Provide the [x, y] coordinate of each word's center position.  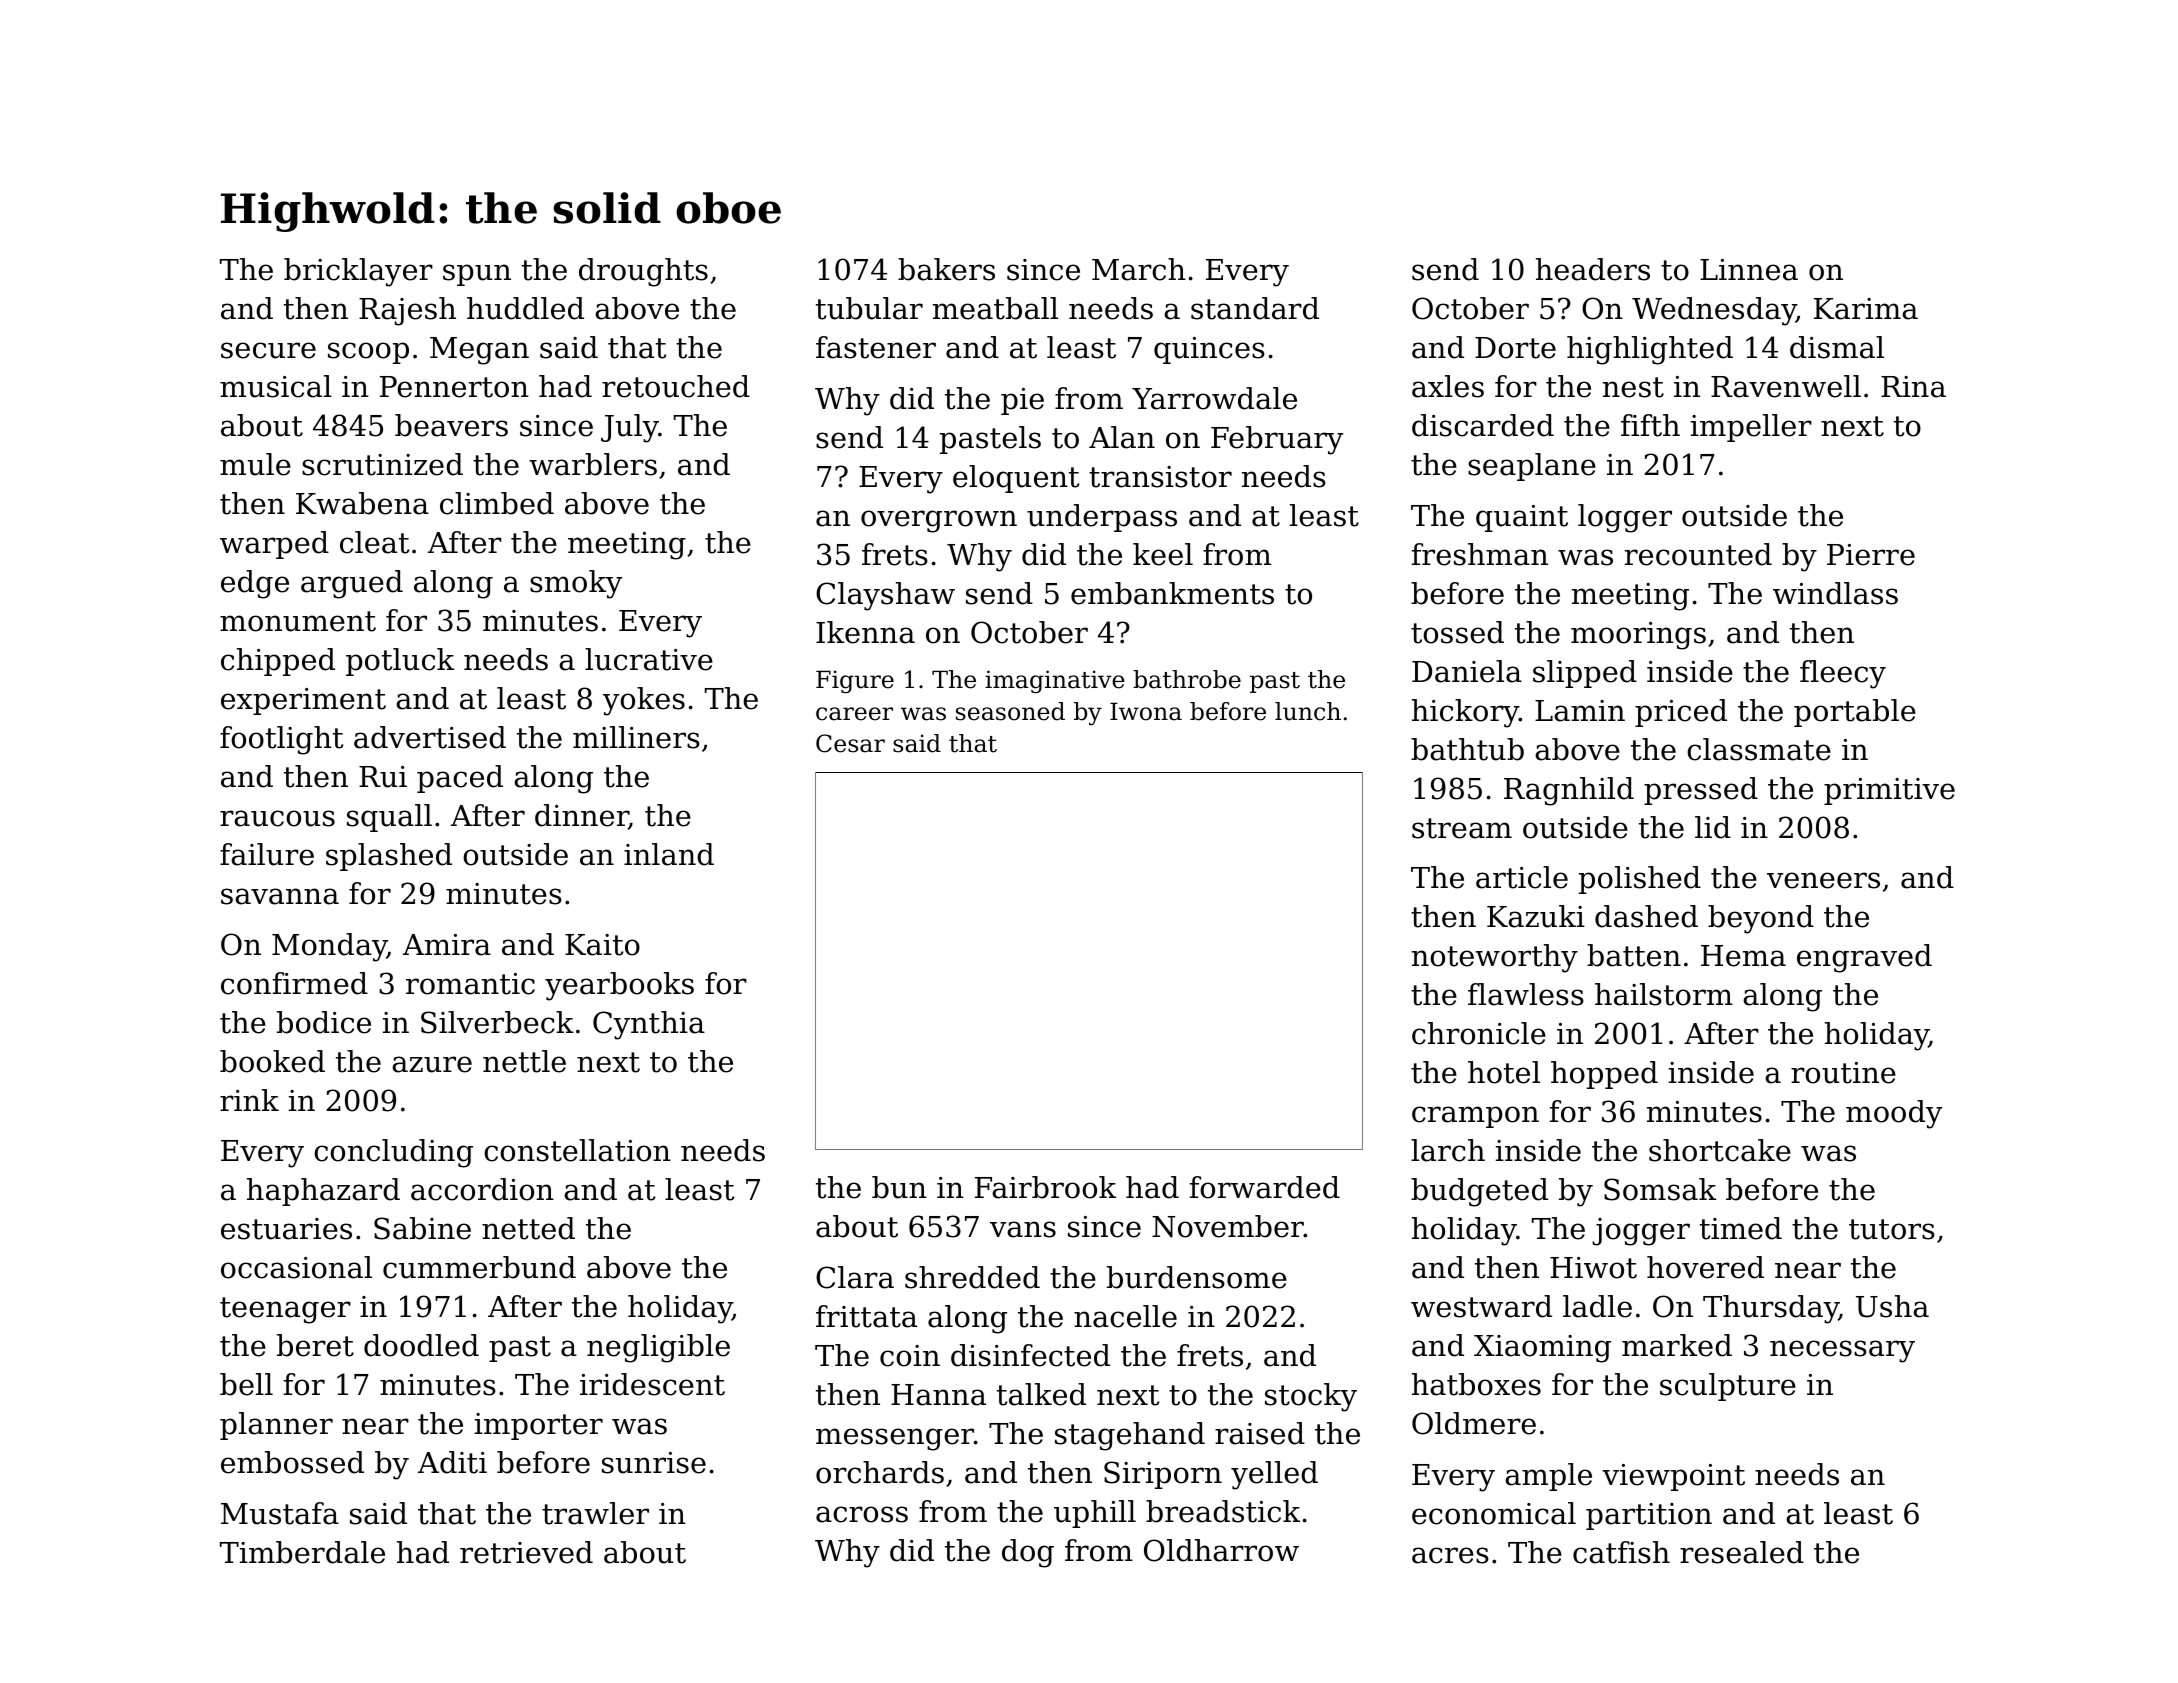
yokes [644, 701]
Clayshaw [885, 596]
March [1139, 269]
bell [246, 1384]
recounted [1698, 554]
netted [528, 1228]
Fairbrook [1045, 1187]
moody [1894, 1114]
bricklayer [358, 272]
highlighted [1650, 350]
